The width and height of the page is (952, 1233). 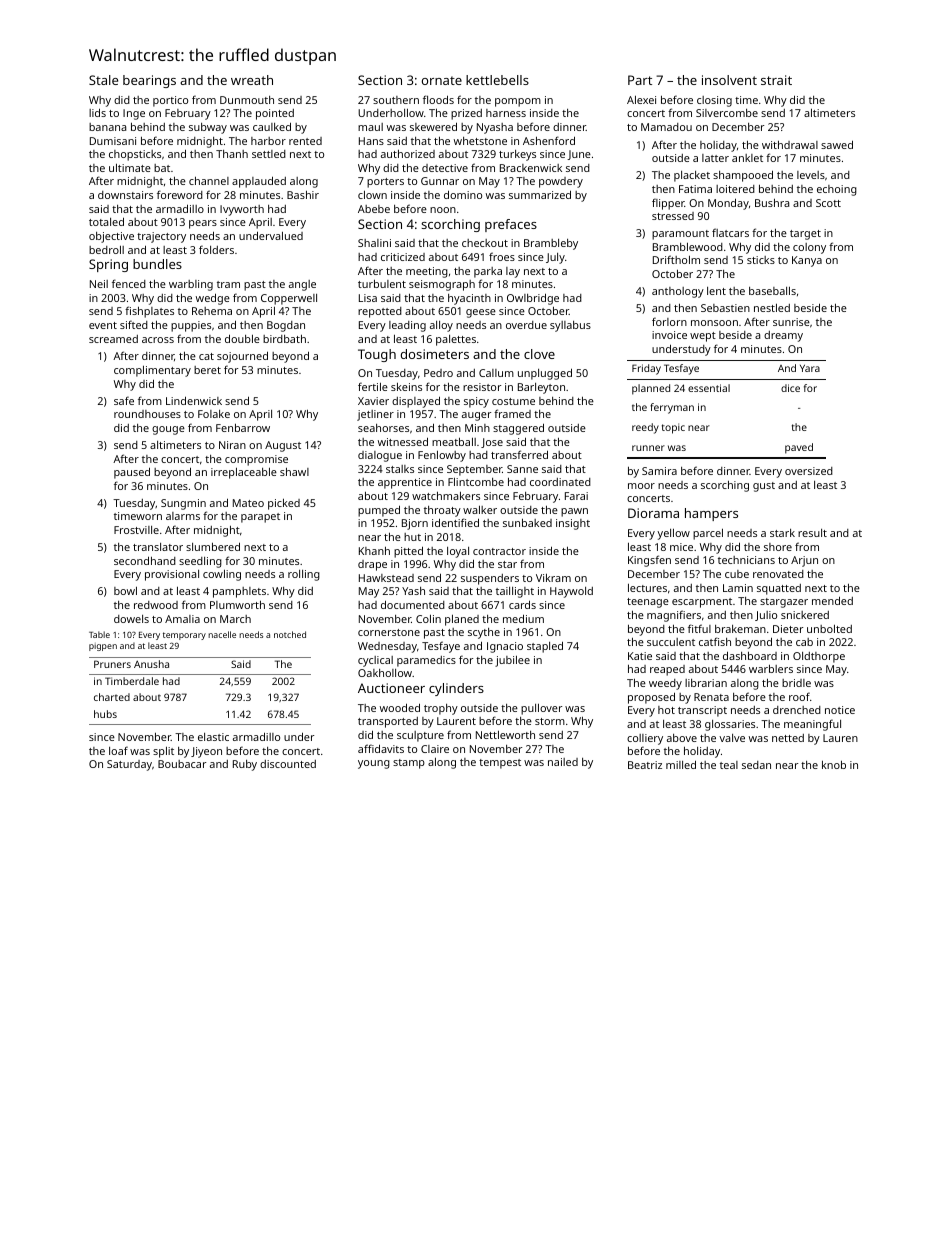 What do you see at coordinates (103, 80) in the page?
I see `Stale` at bounding box center [103, 80].
